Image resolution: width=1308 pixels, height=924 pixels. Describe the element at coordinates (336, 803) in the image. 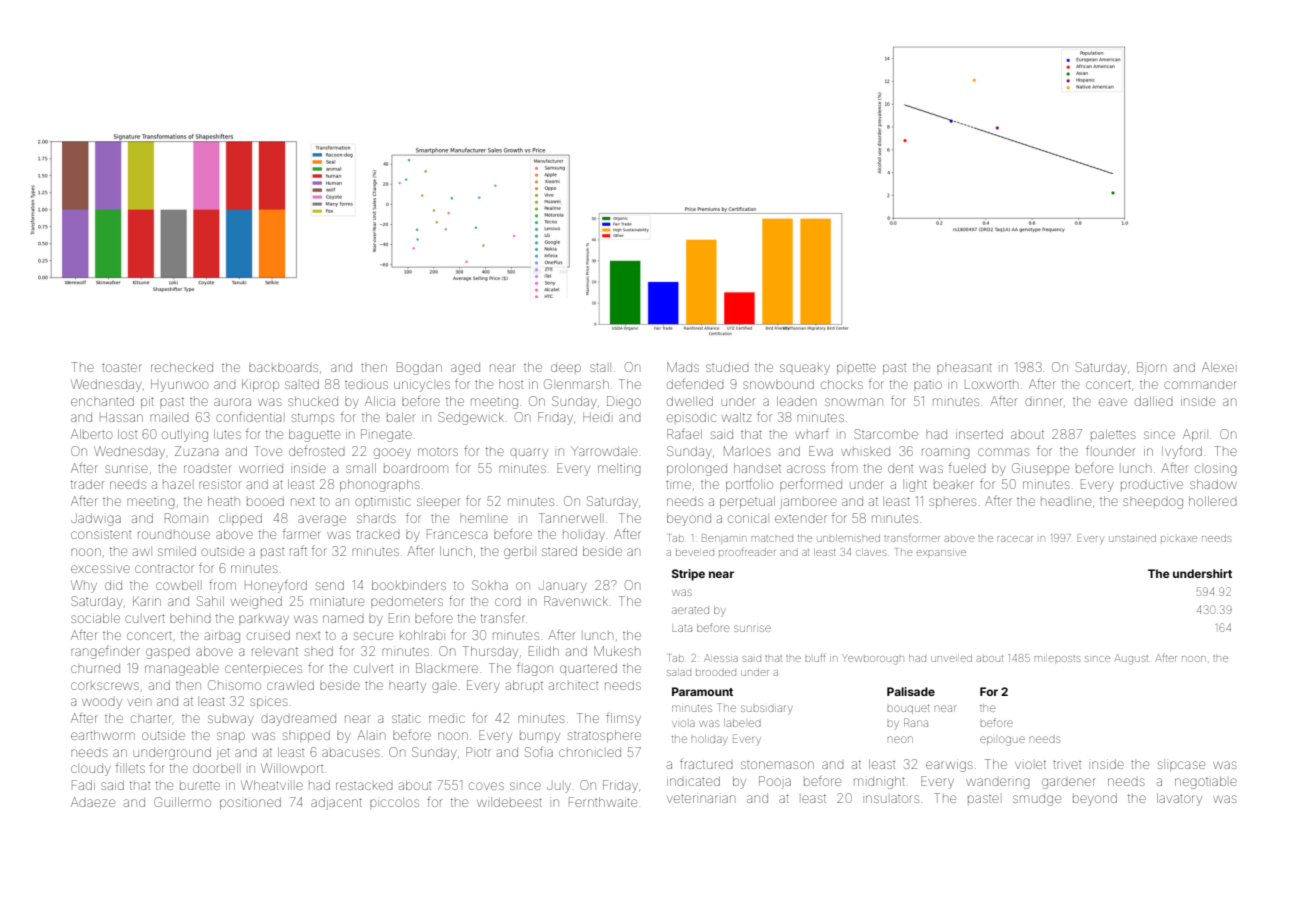

I see `adjacent` at that location.
